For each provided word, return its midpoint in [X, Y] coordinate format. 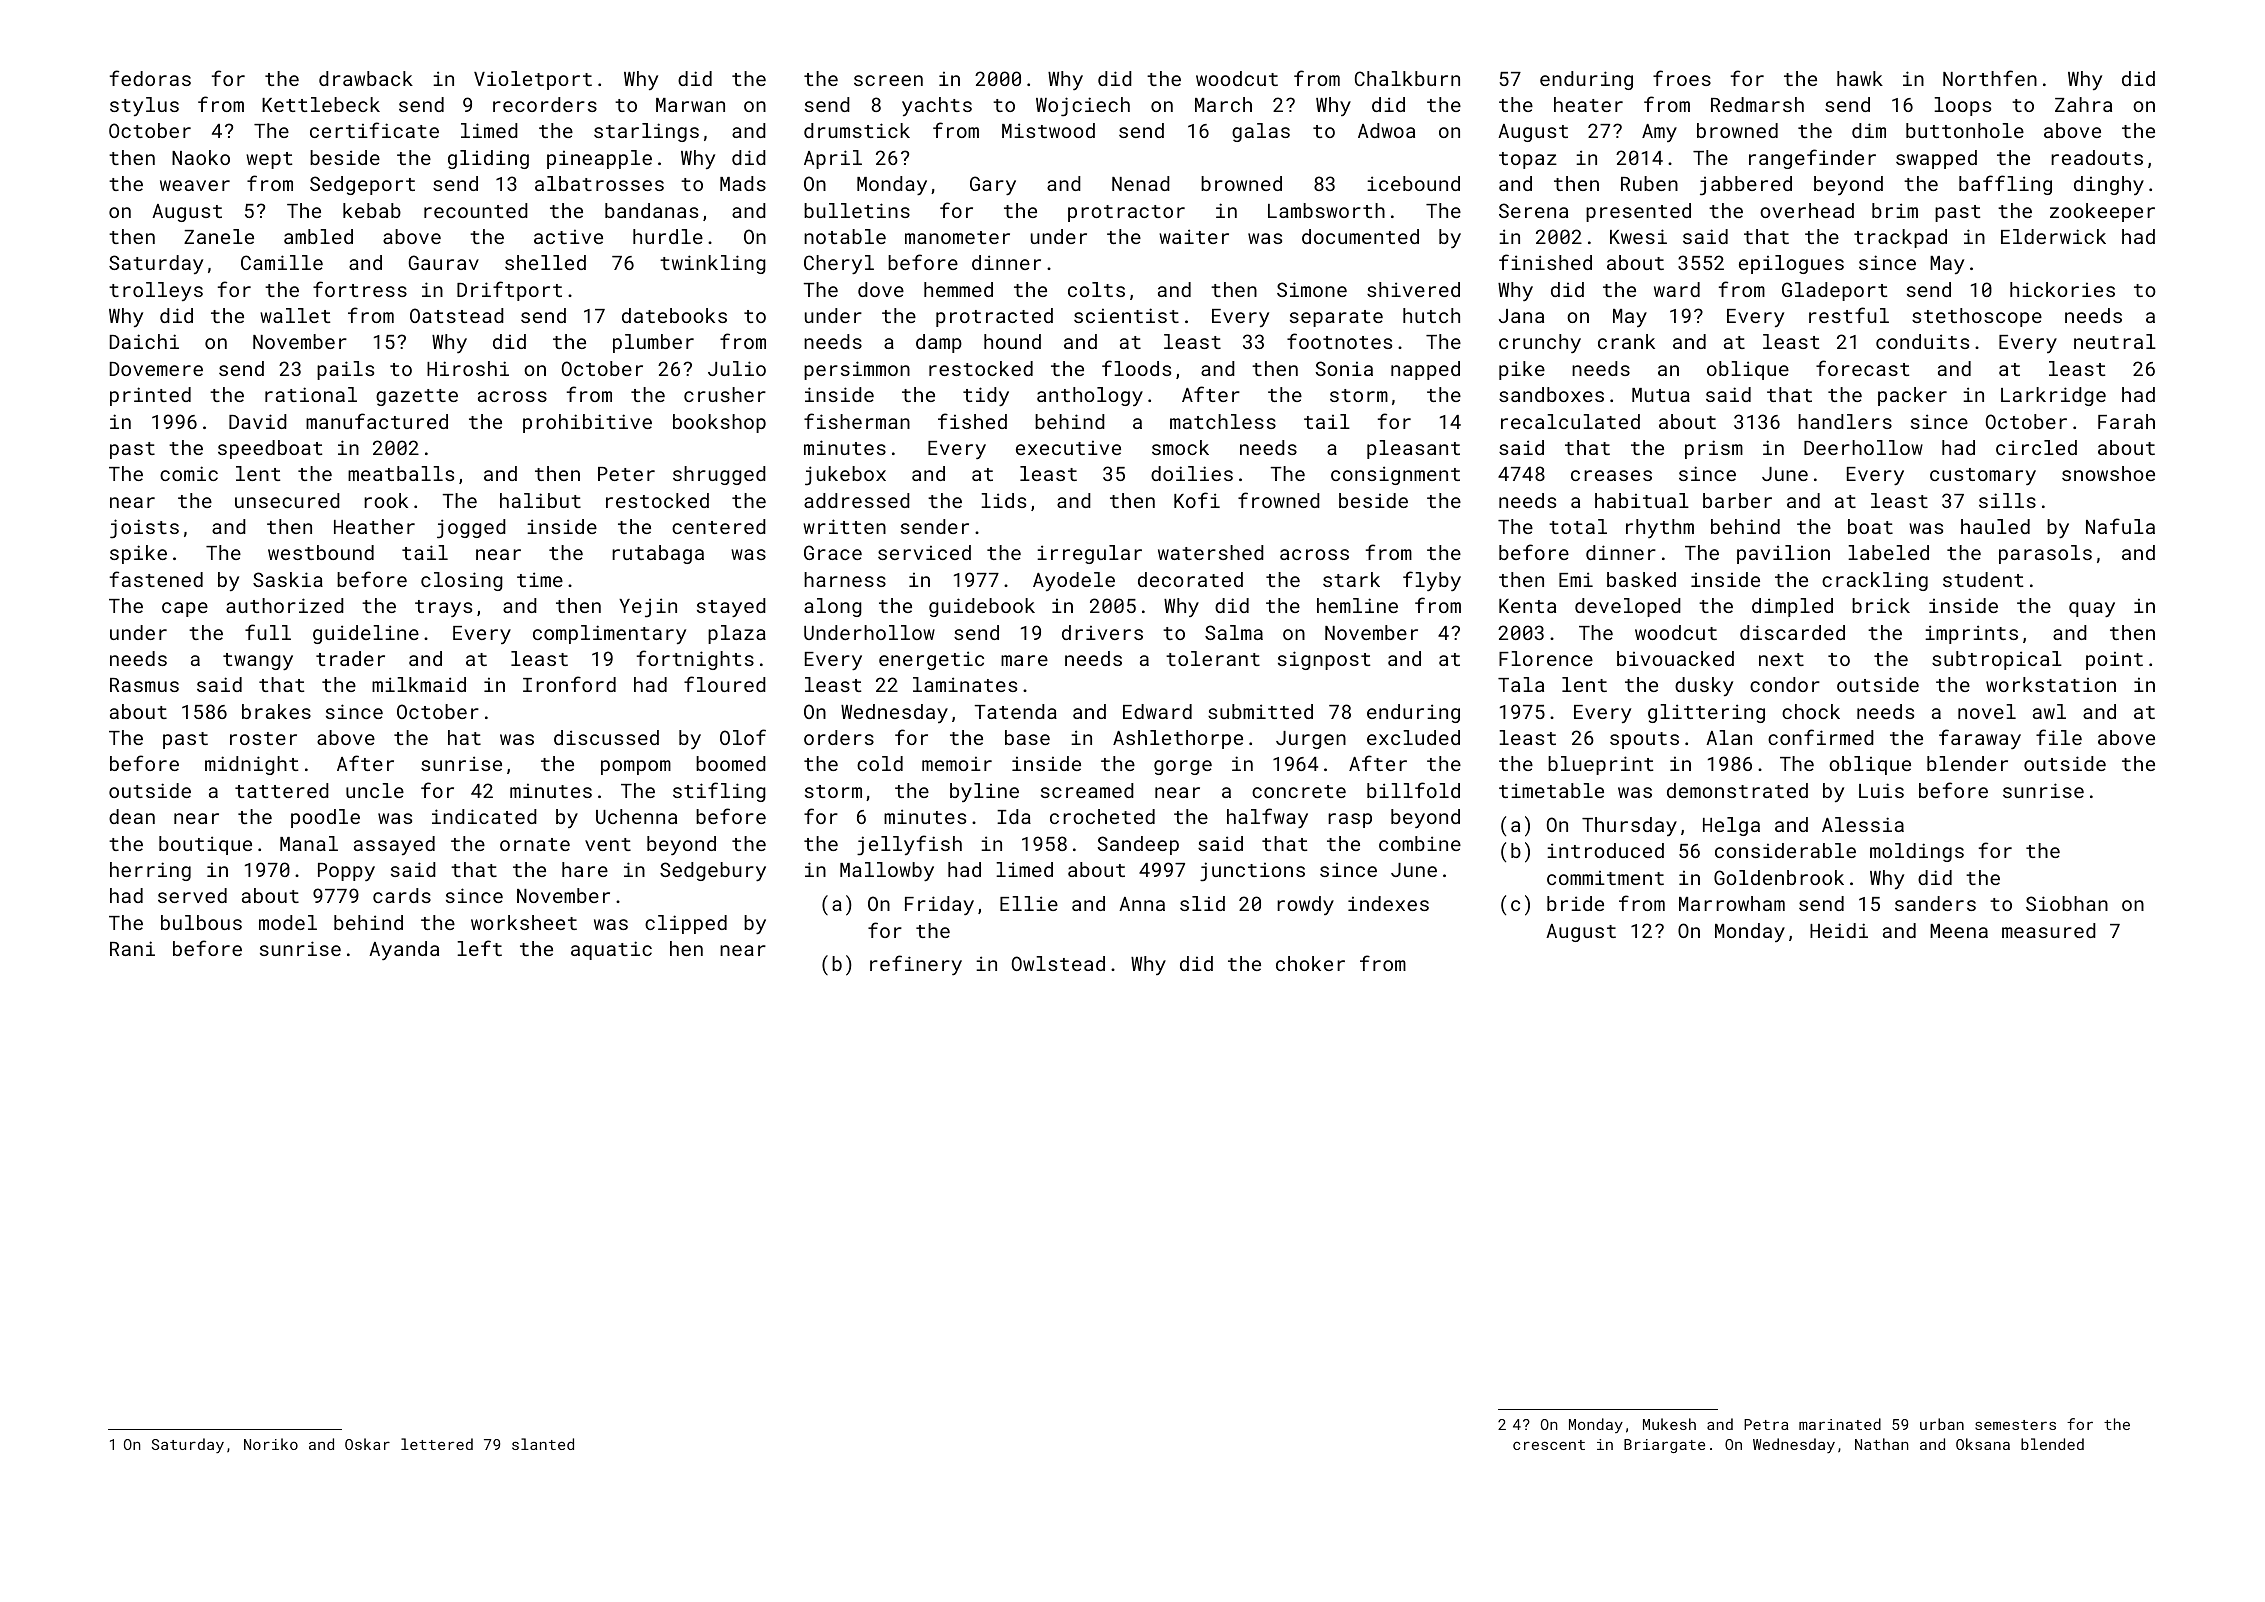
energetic [931, 660]
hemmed [958, 289]
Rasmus [144, 685]
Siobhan [2067, 903]
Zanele [219, 236]
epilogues [1791, 264]
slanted [543, 1444]
